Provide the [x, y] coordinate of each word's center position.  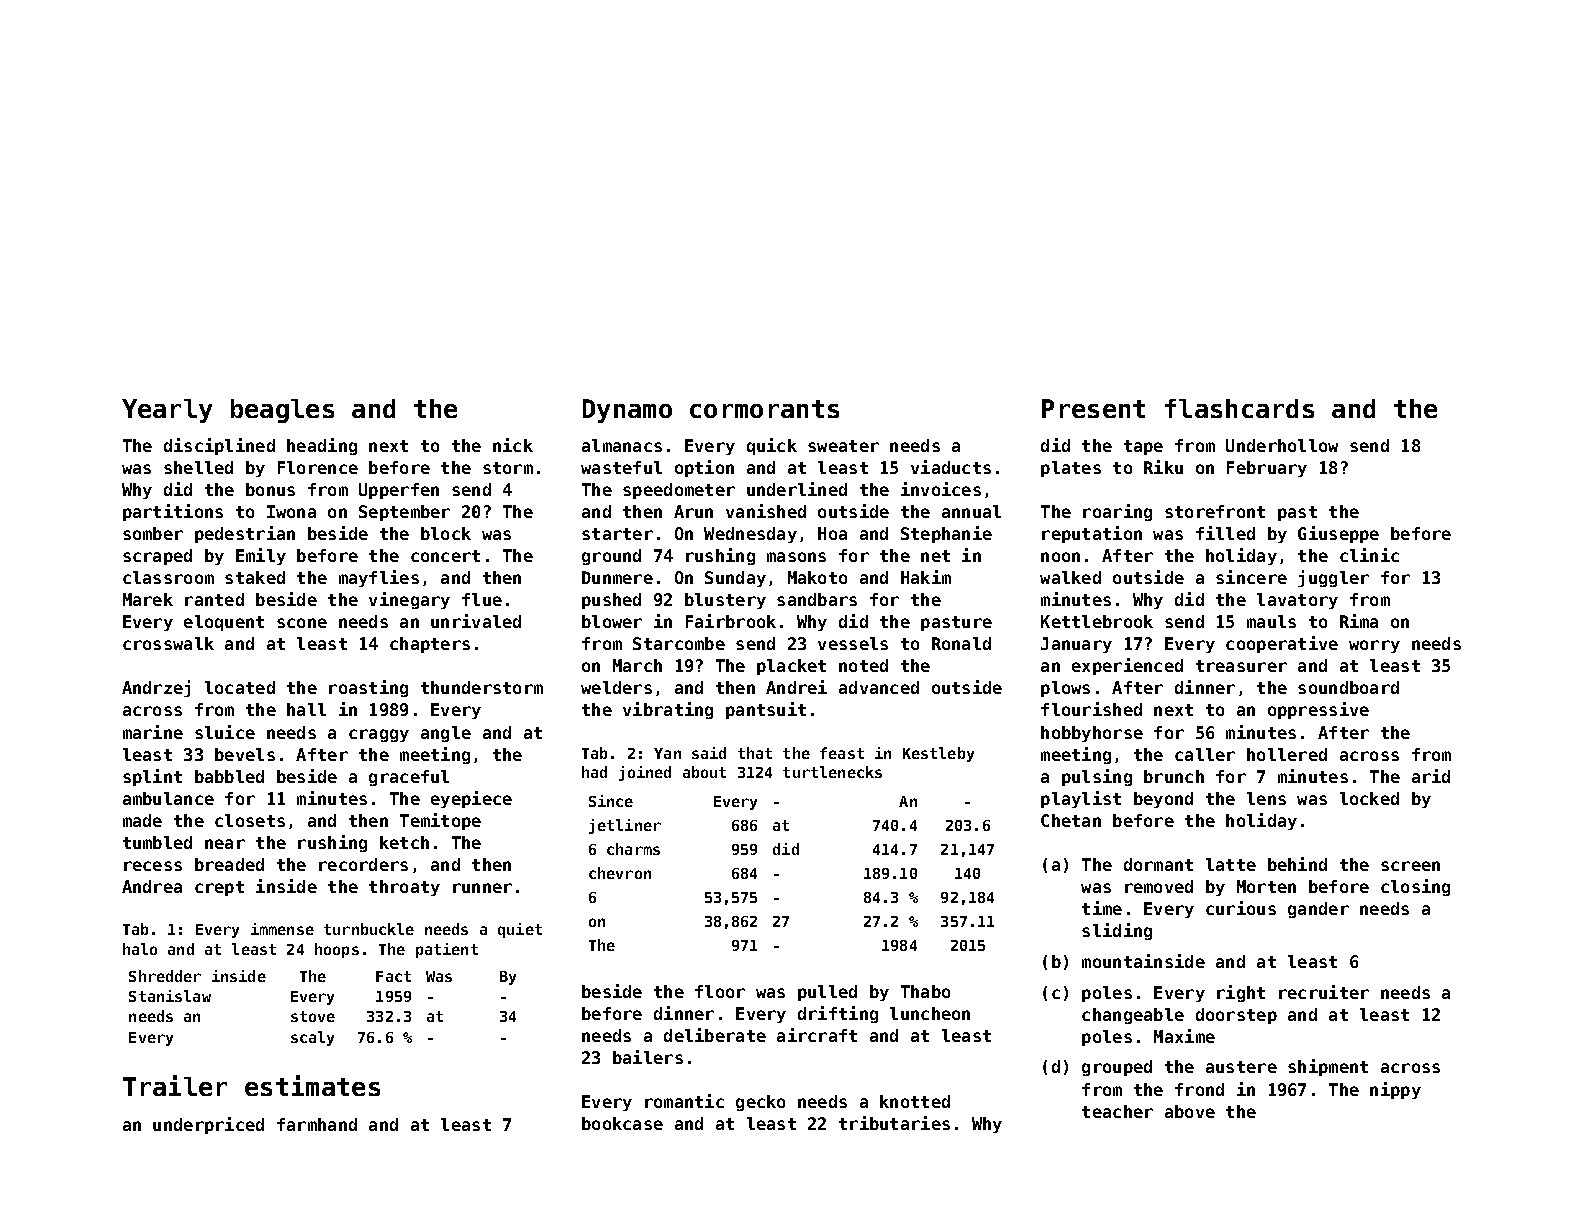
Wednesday [750, 535]
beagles [282, 411]
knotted [915, 1101]
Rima [1359, 621]
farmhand [317, 1124]
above [1190, 1111]
